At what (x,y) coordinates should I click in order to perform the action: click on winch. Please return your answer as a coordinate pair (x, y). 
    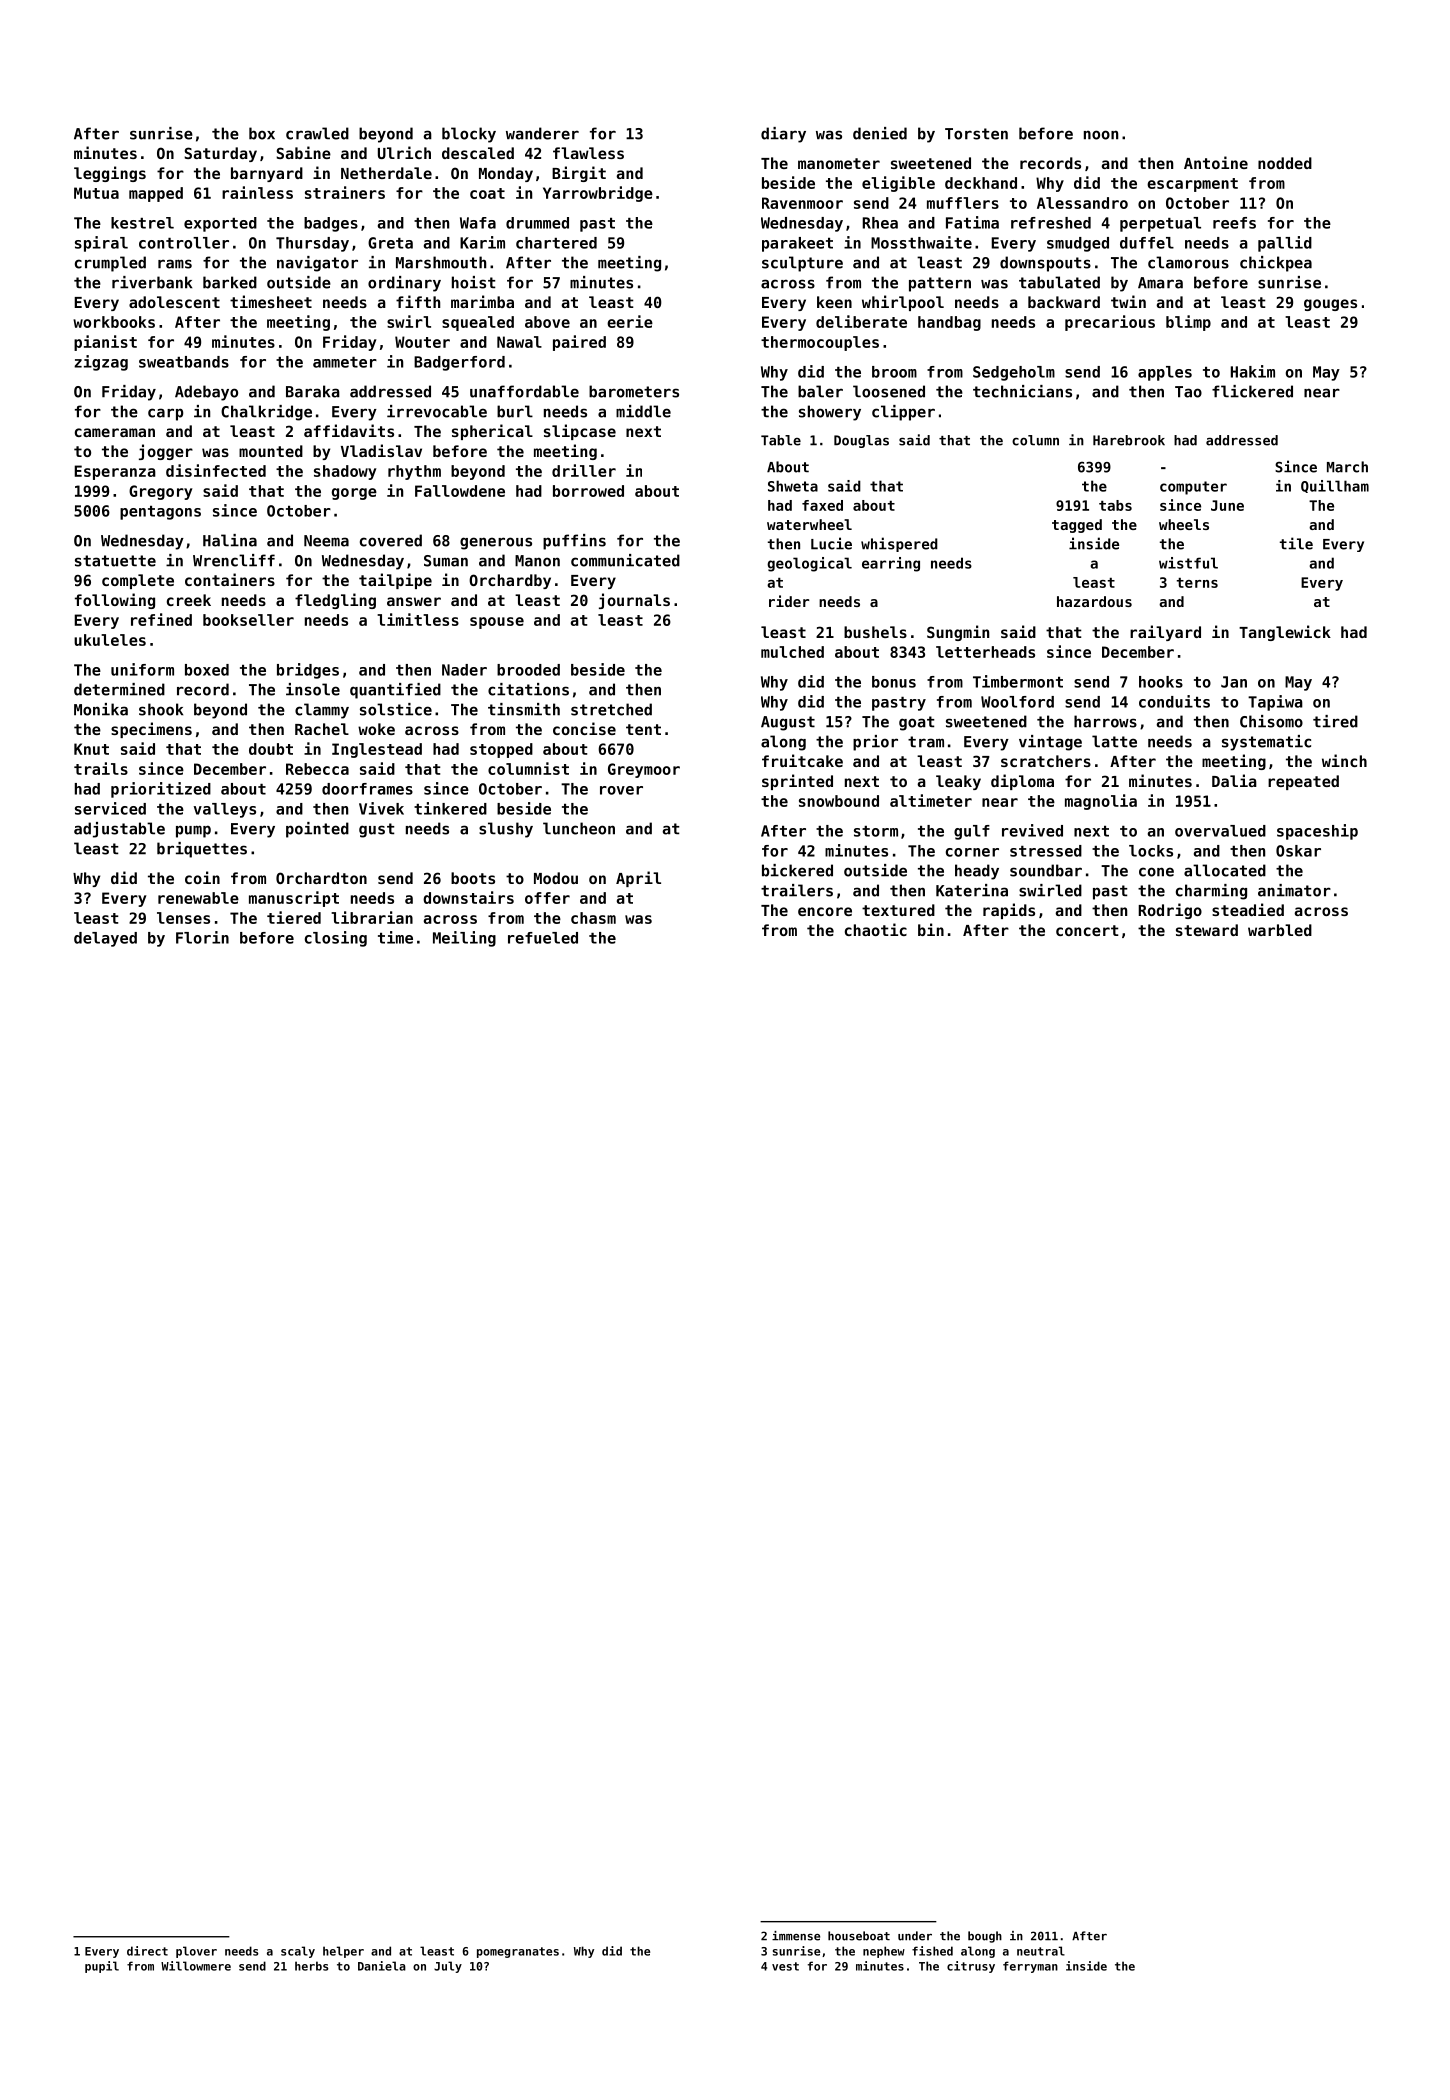
    Looking at the image, I should click on (1344, 760).
